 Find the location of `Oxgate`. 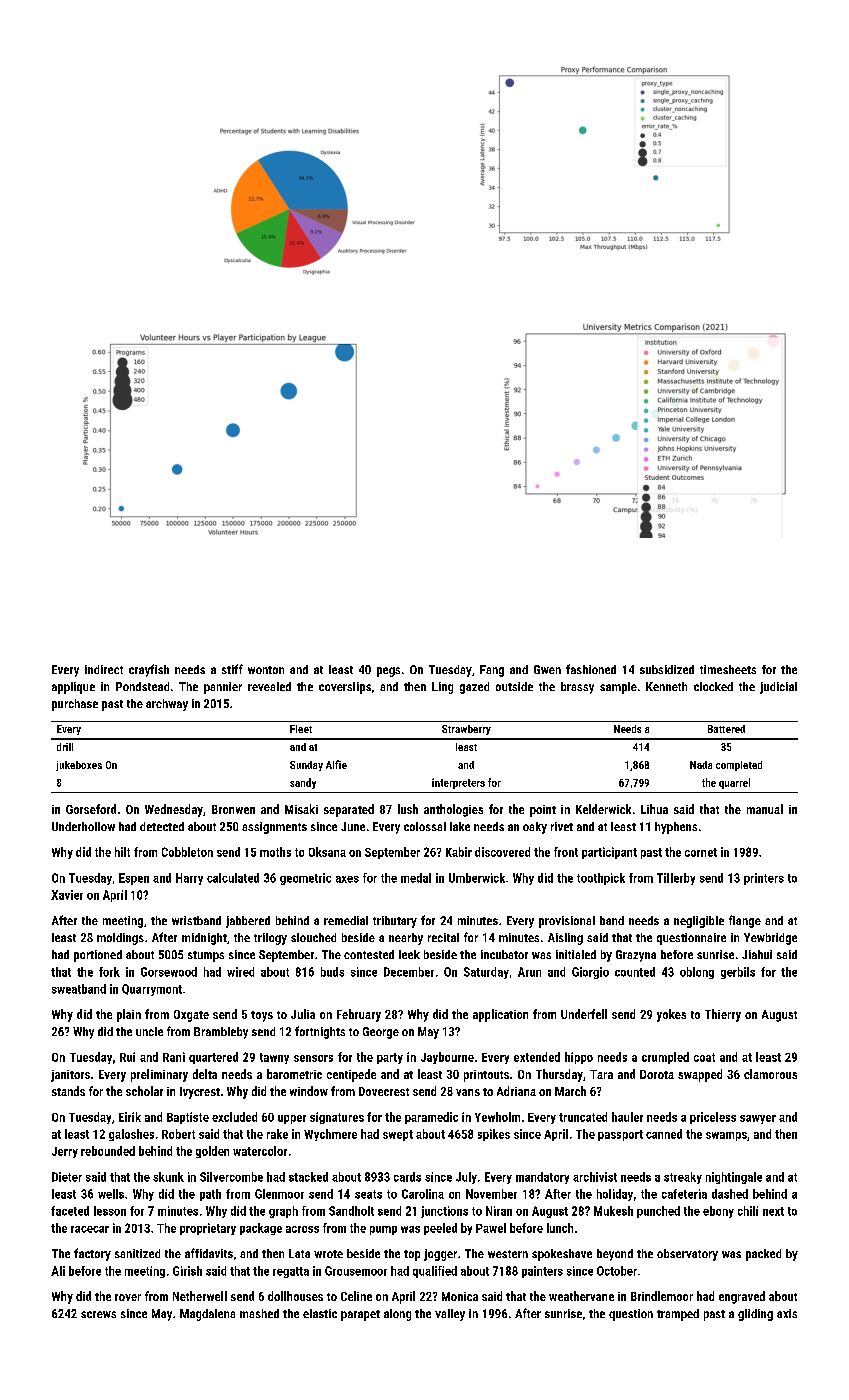

Oxgate is located at coordinates (191, 1016).
